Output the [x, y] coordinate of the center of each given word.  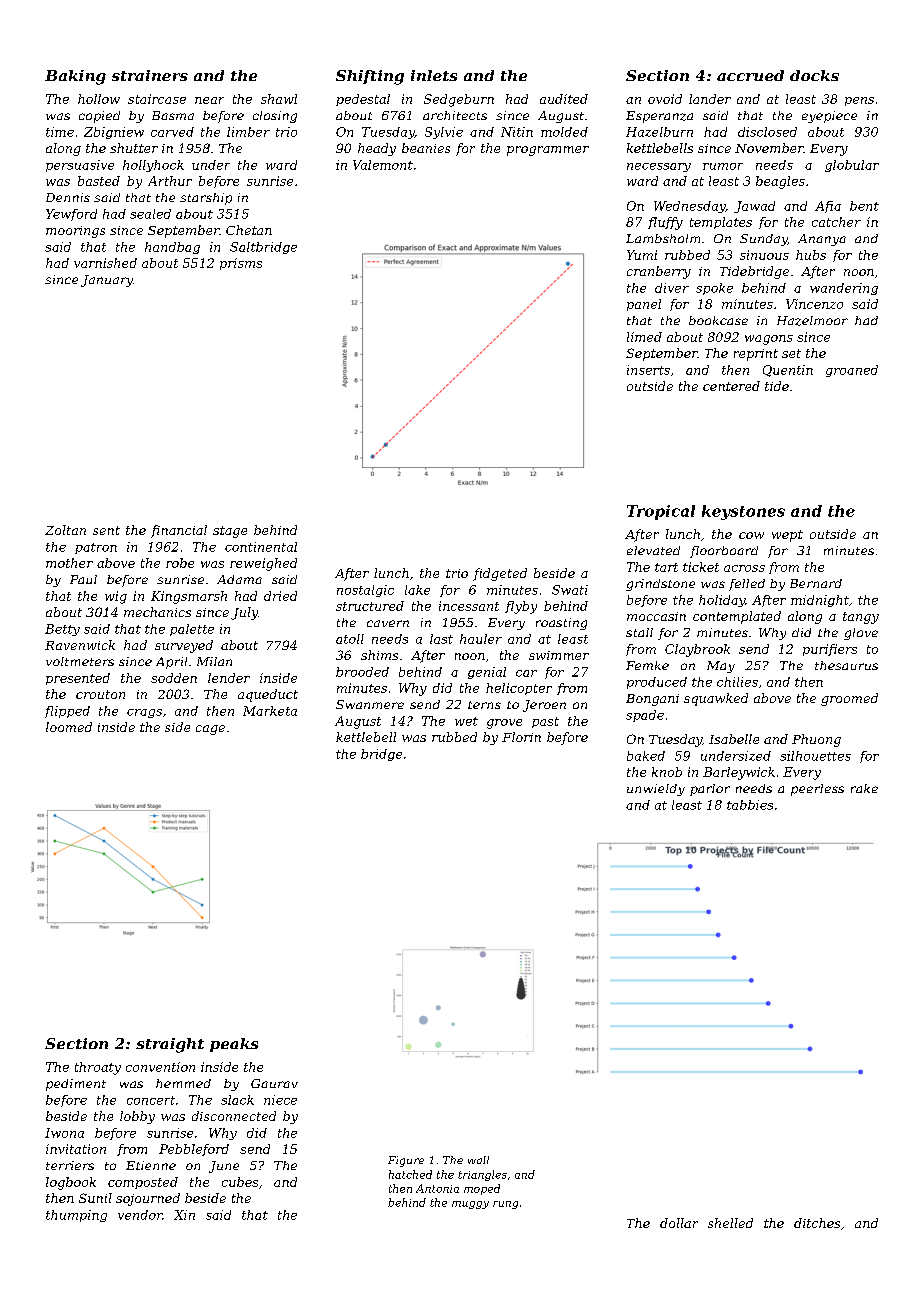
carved [172, 132]
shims [379, 655]
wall [478, 1160]
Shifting [370, 77]
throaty [98, 1068]
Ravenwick [80, 645]
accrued [750, 75]
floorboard [724, 552]
